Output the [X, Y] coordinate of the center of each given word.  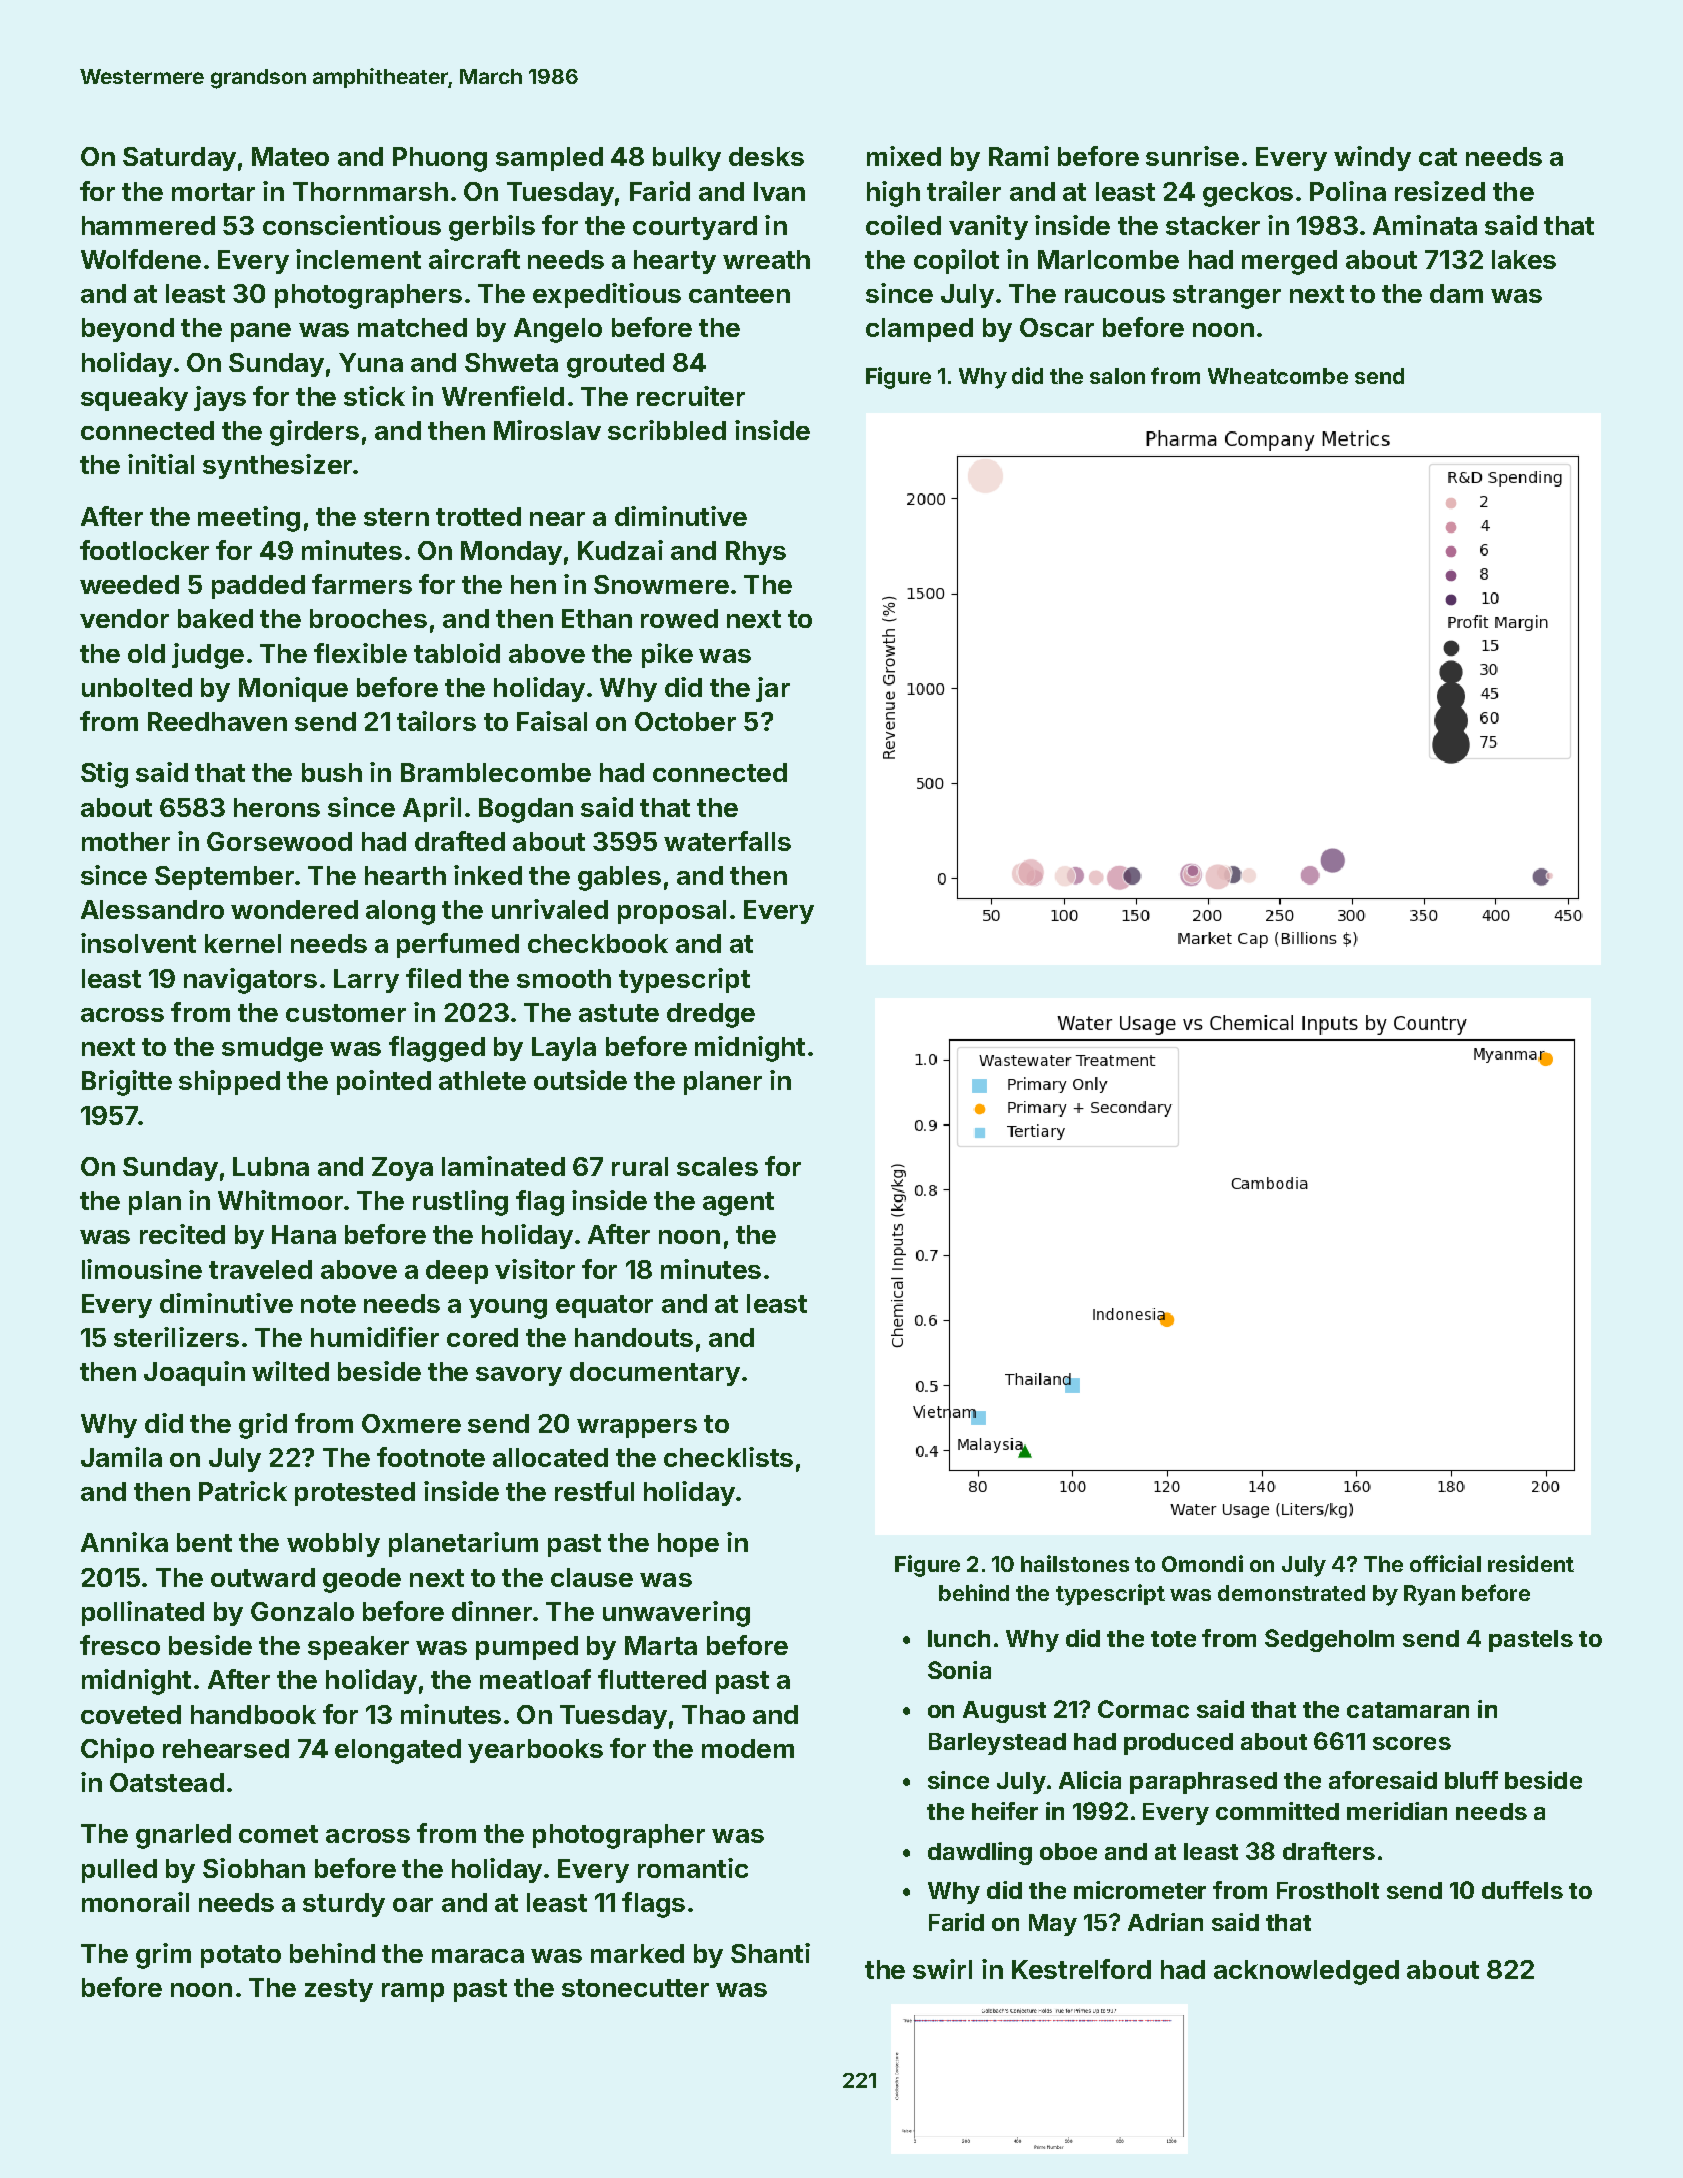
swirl [942, 1969]
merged [1289, 262]
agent [738, 1204]
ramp [413, 1992]
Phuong [440, 159]
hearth [405, 875]
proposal [672, 912]
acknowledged [1306, 1972]
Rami [1019, 156]
